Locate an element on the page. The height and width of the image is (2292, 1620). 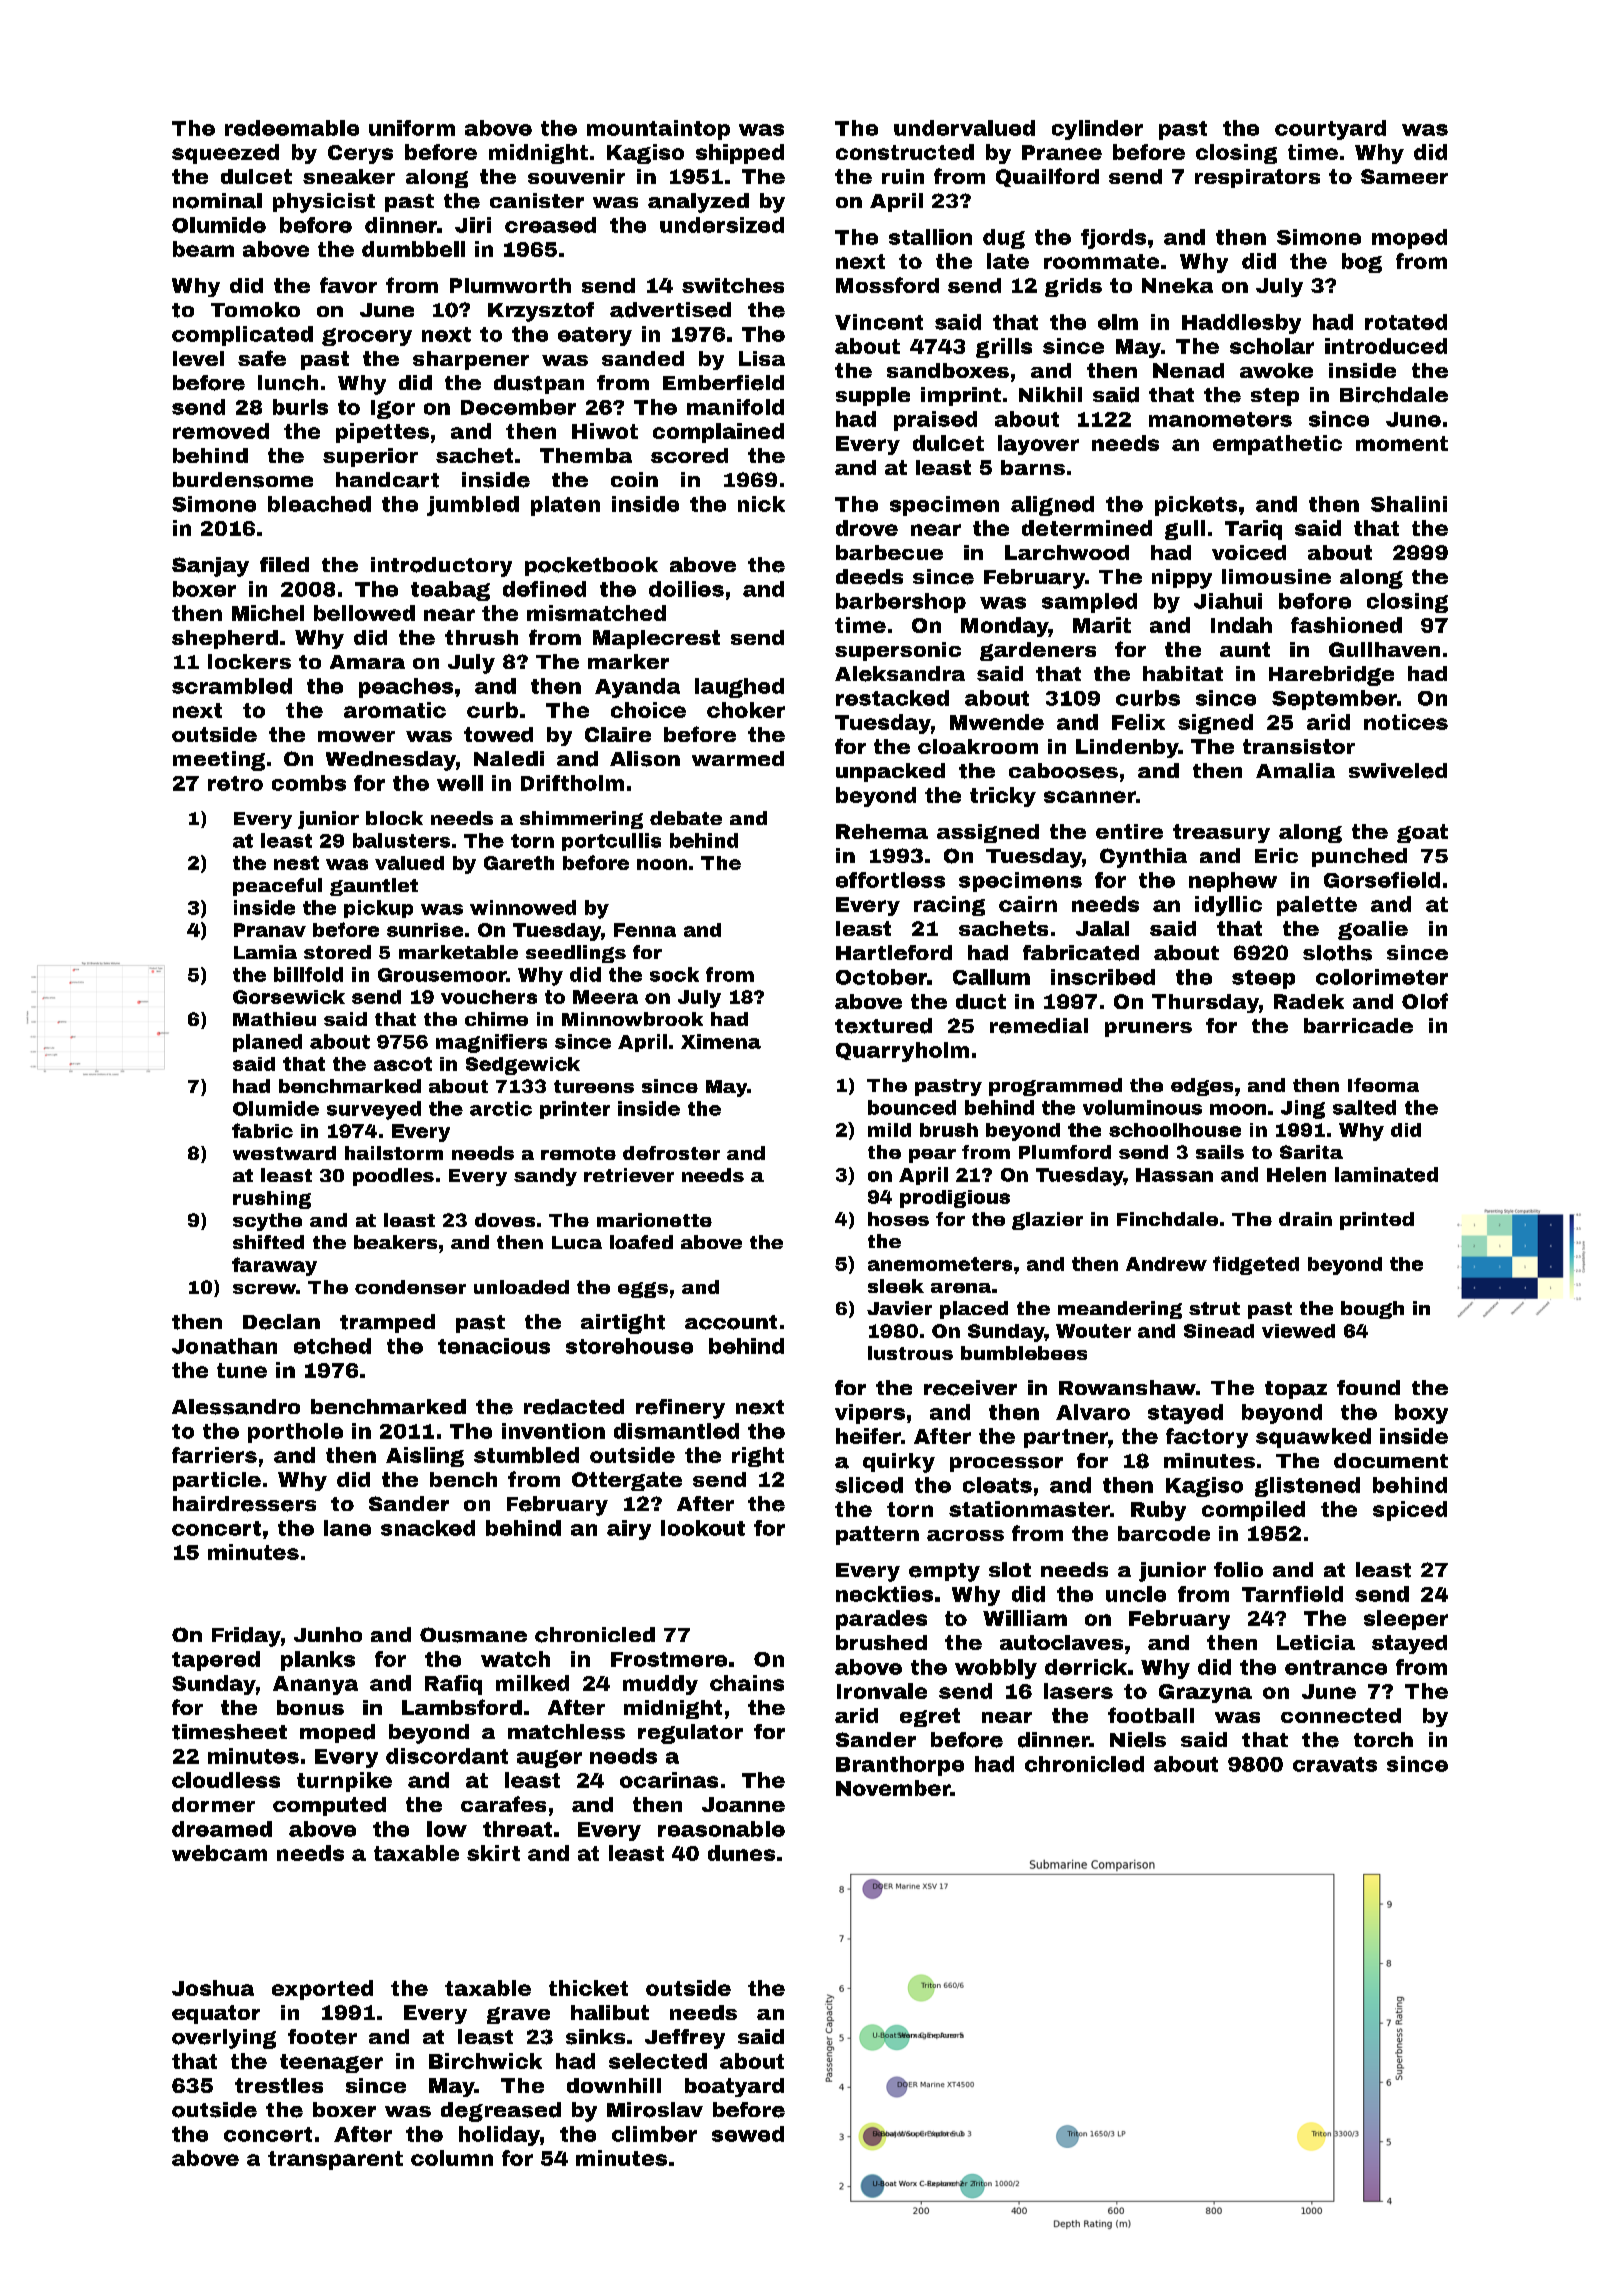
mountaintop is located at coordinates (658, 130).
